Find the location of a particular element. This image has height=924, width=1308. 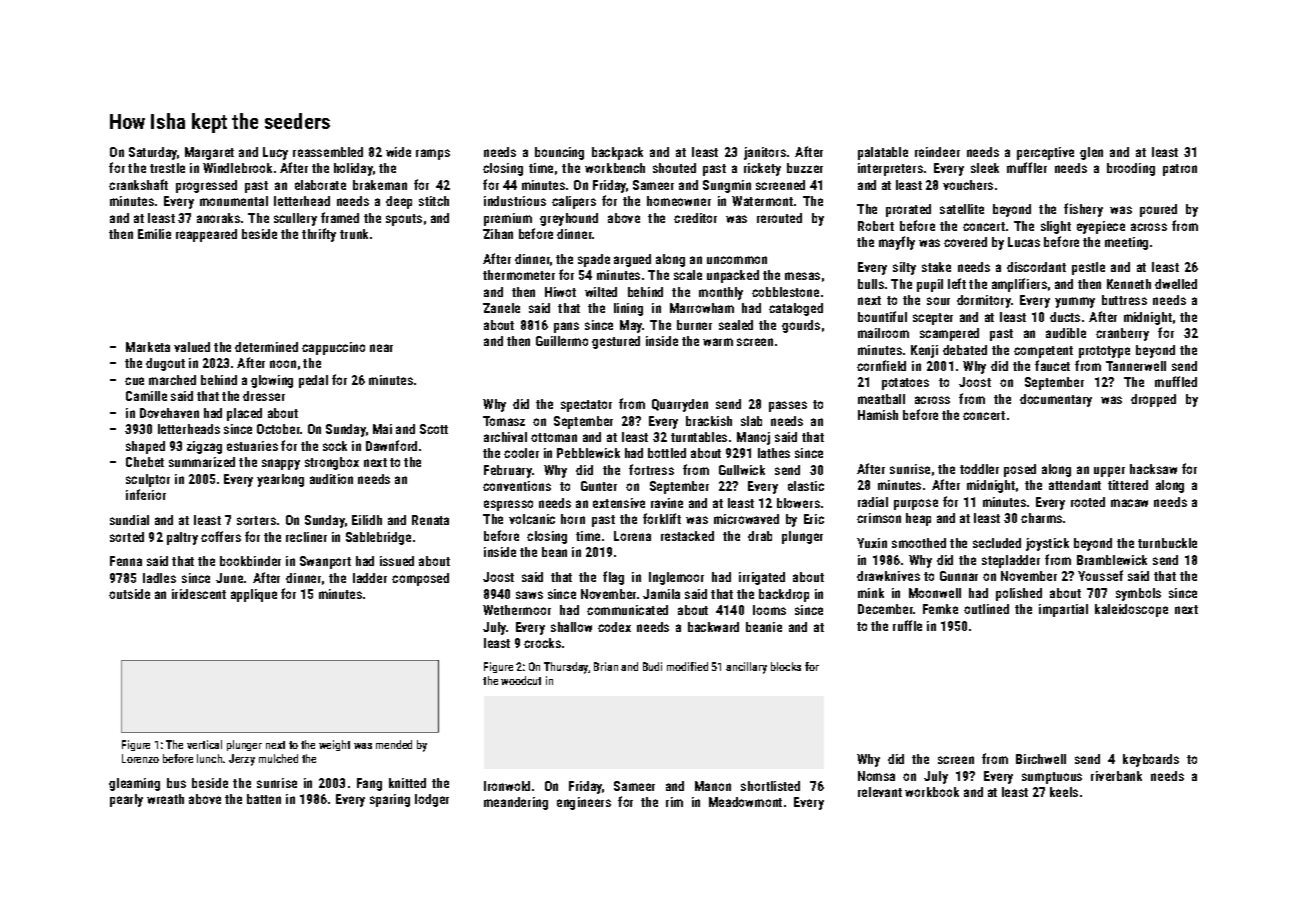

Watermont is located at coordinates (762, 201).
